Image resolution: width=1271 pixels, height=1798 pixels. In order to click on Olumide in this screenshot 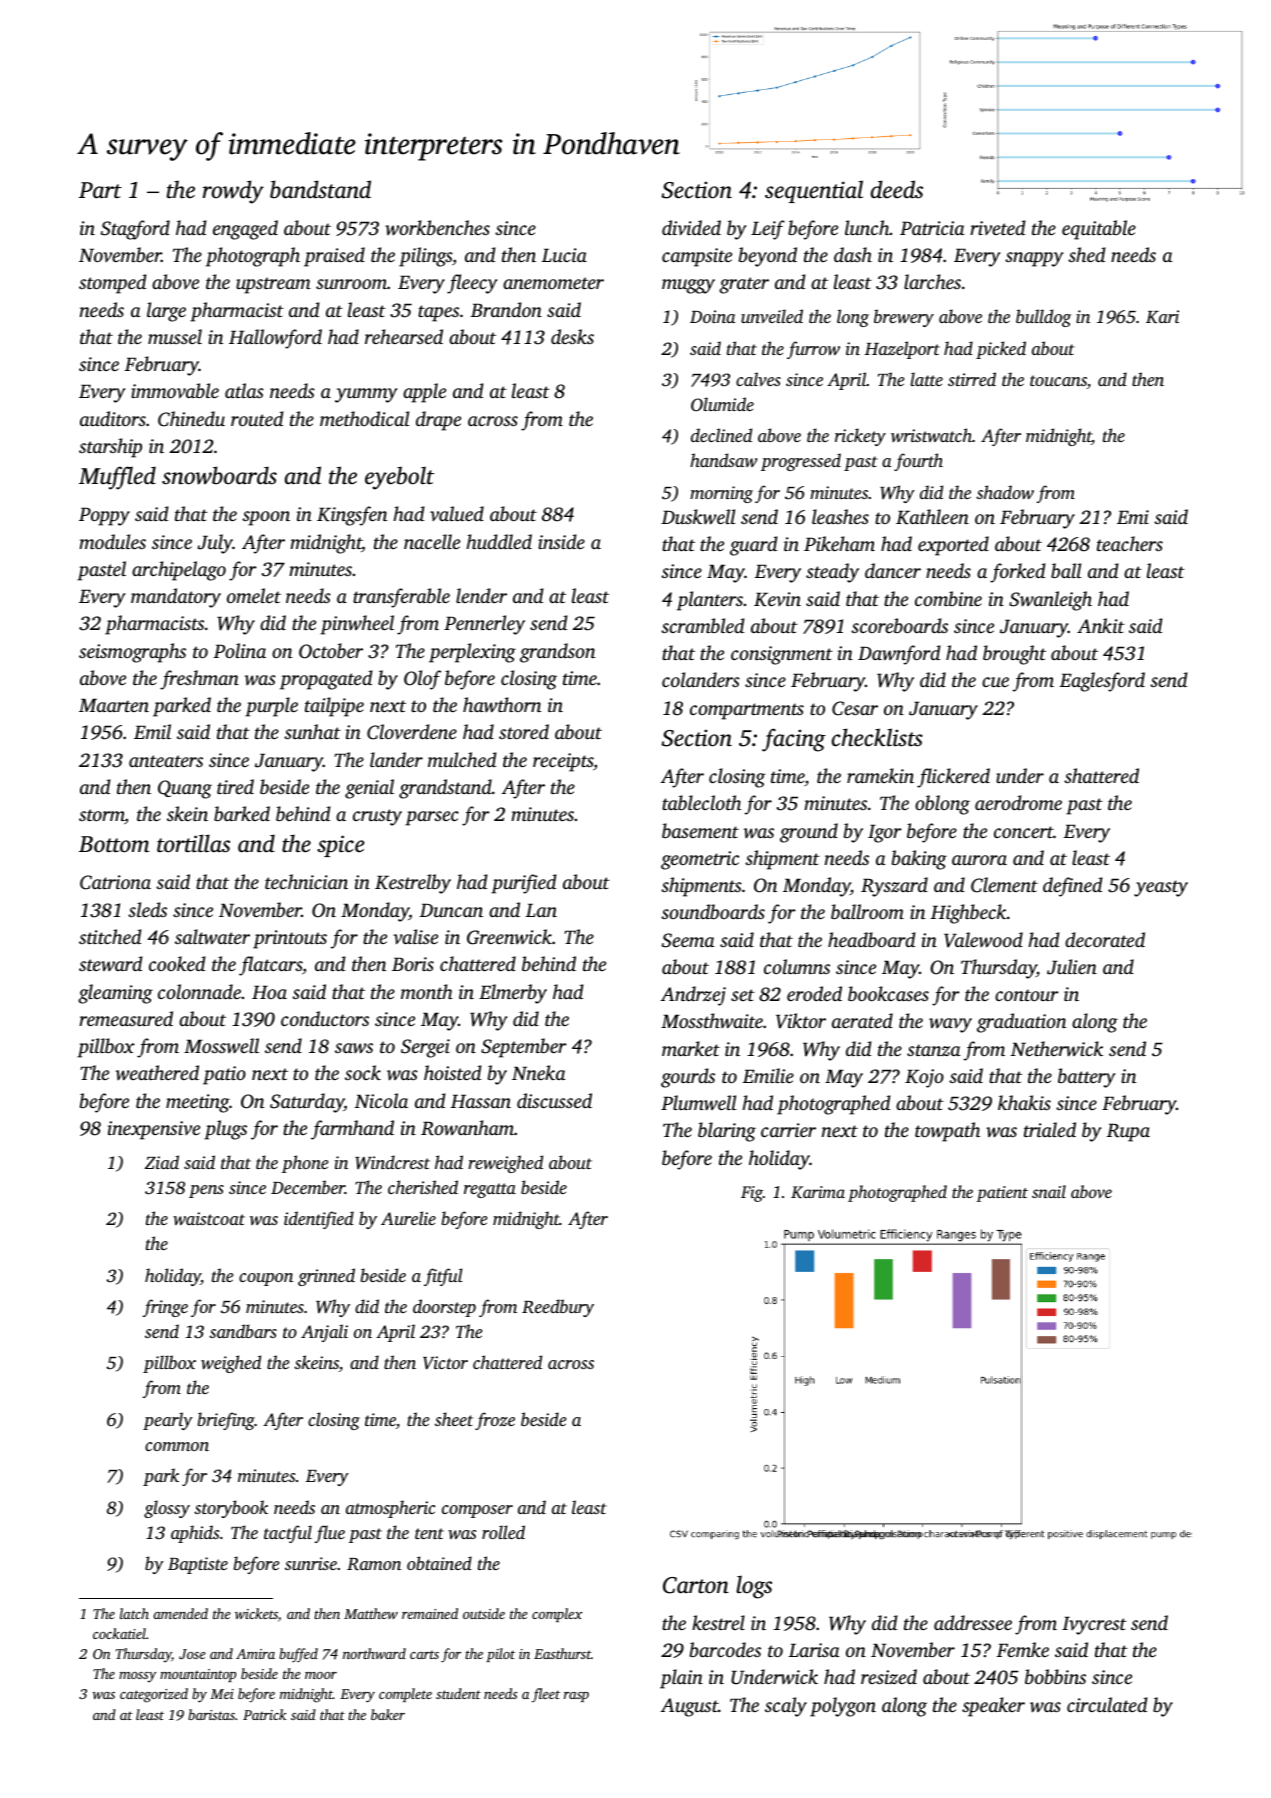, I will do `click(722, 404)`.
